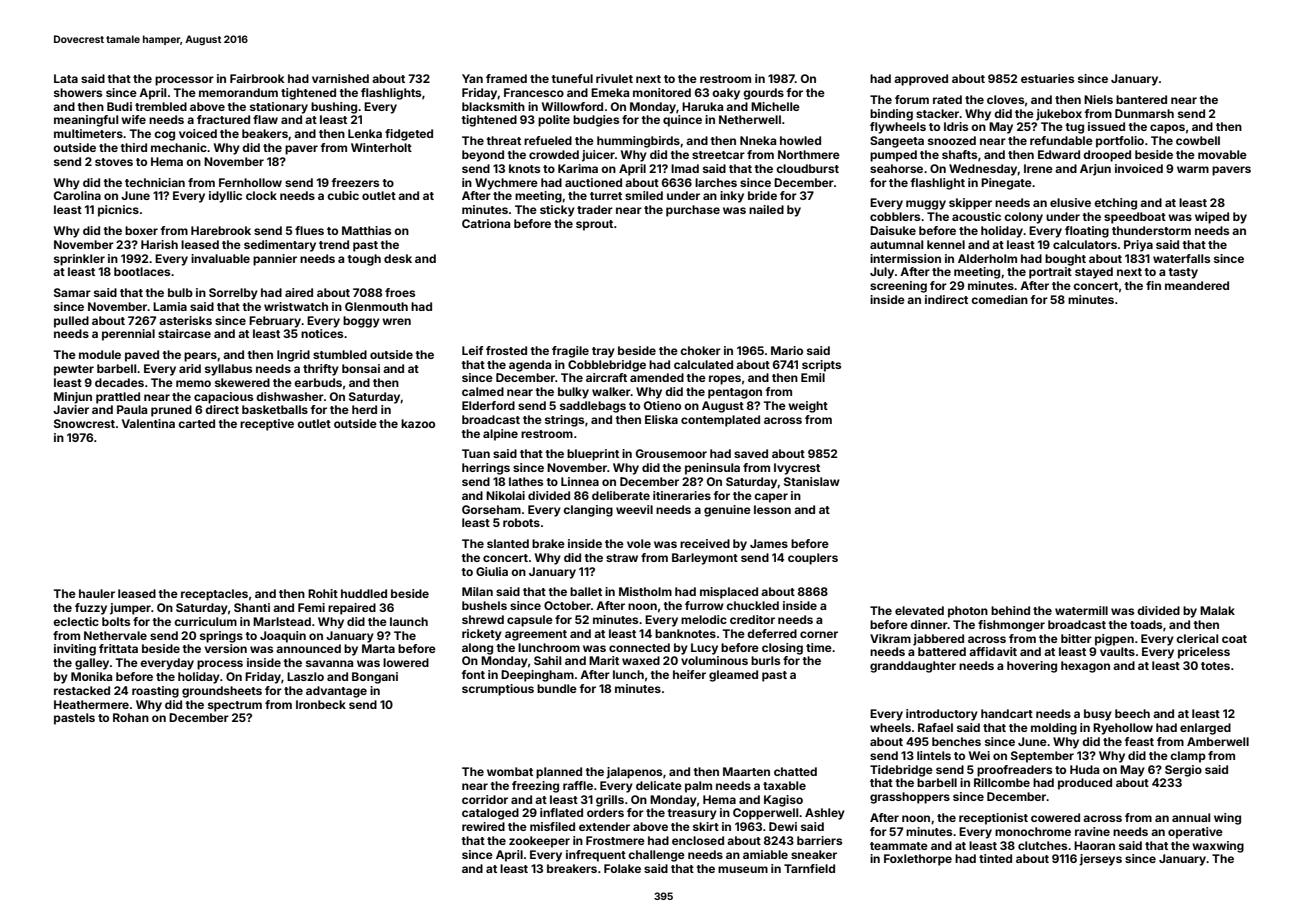  I want to click on Paula, so click(132, 409).
